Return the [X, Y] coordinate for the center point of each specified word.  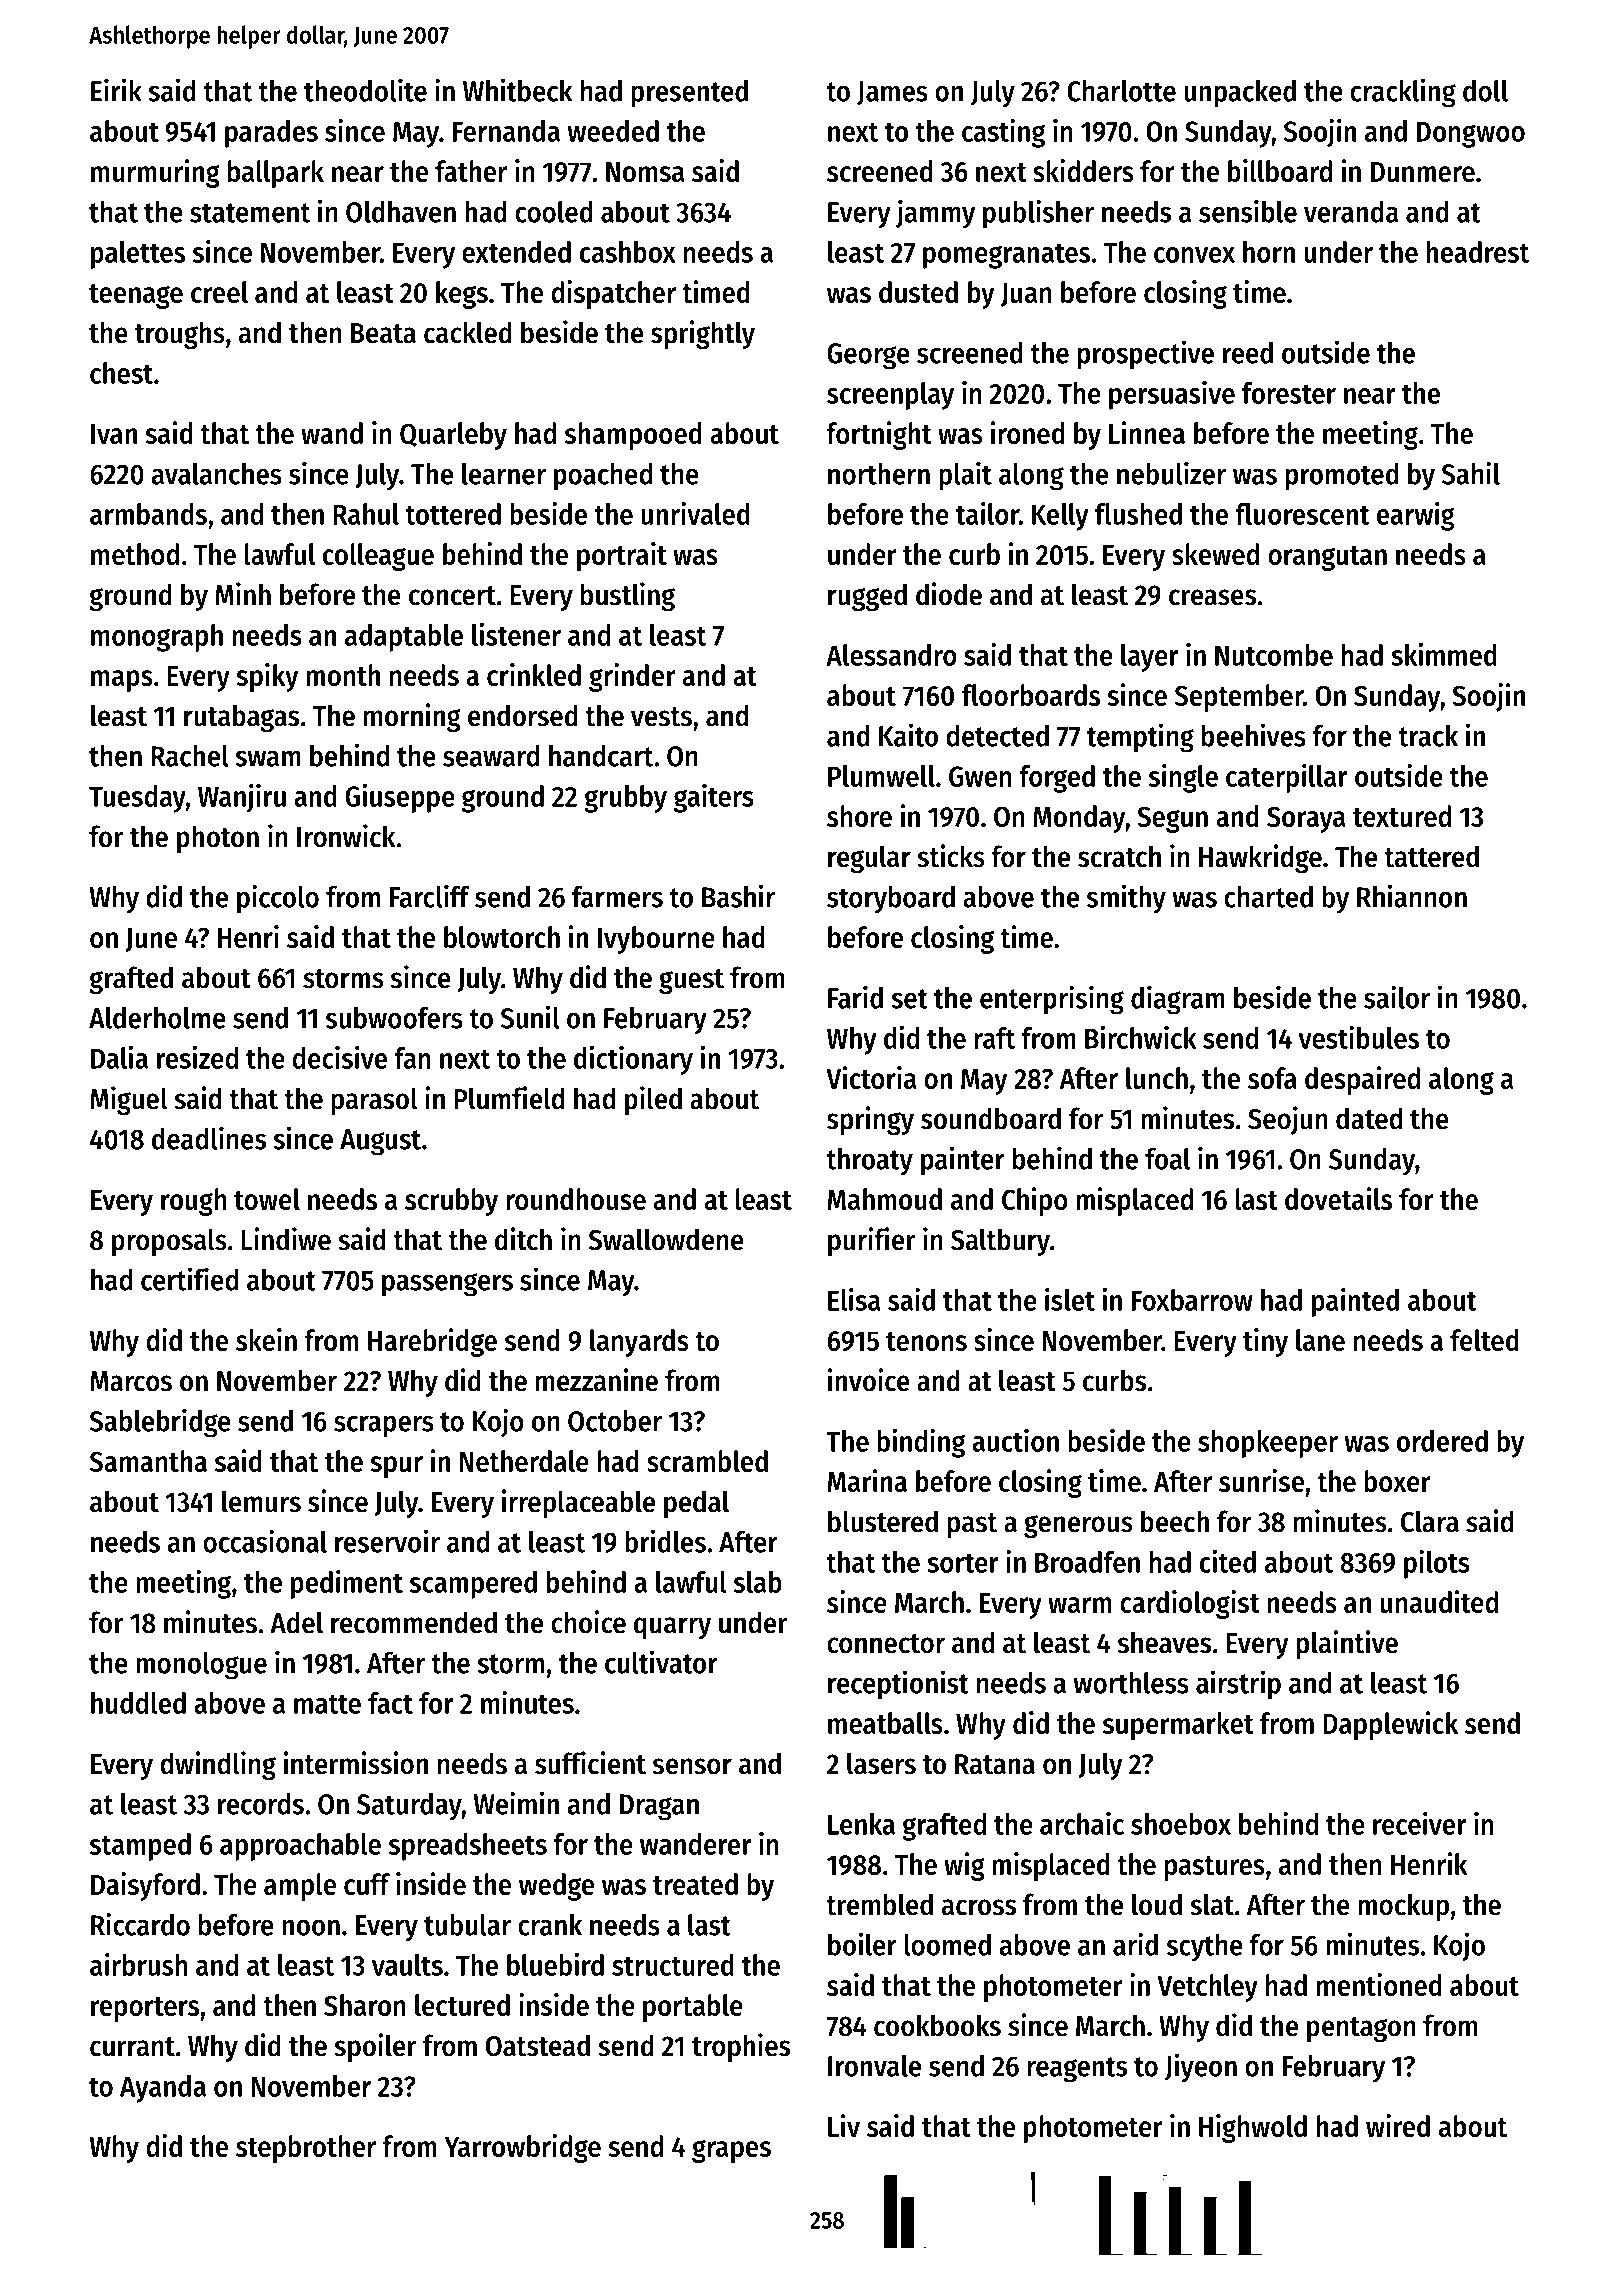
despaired [1362, 1080]
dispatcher [613, 294]
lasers [881, 1763]
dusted [918, 292]
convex [1194, 255]
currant [132, 2047]
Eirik [116, 90]
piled [653, 1100]
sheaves [1164, 1642]
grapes [731, 2151]
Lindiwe [286, 1239]
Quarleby [453, 436]
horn [1269, 252]
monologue [201, 1666]
